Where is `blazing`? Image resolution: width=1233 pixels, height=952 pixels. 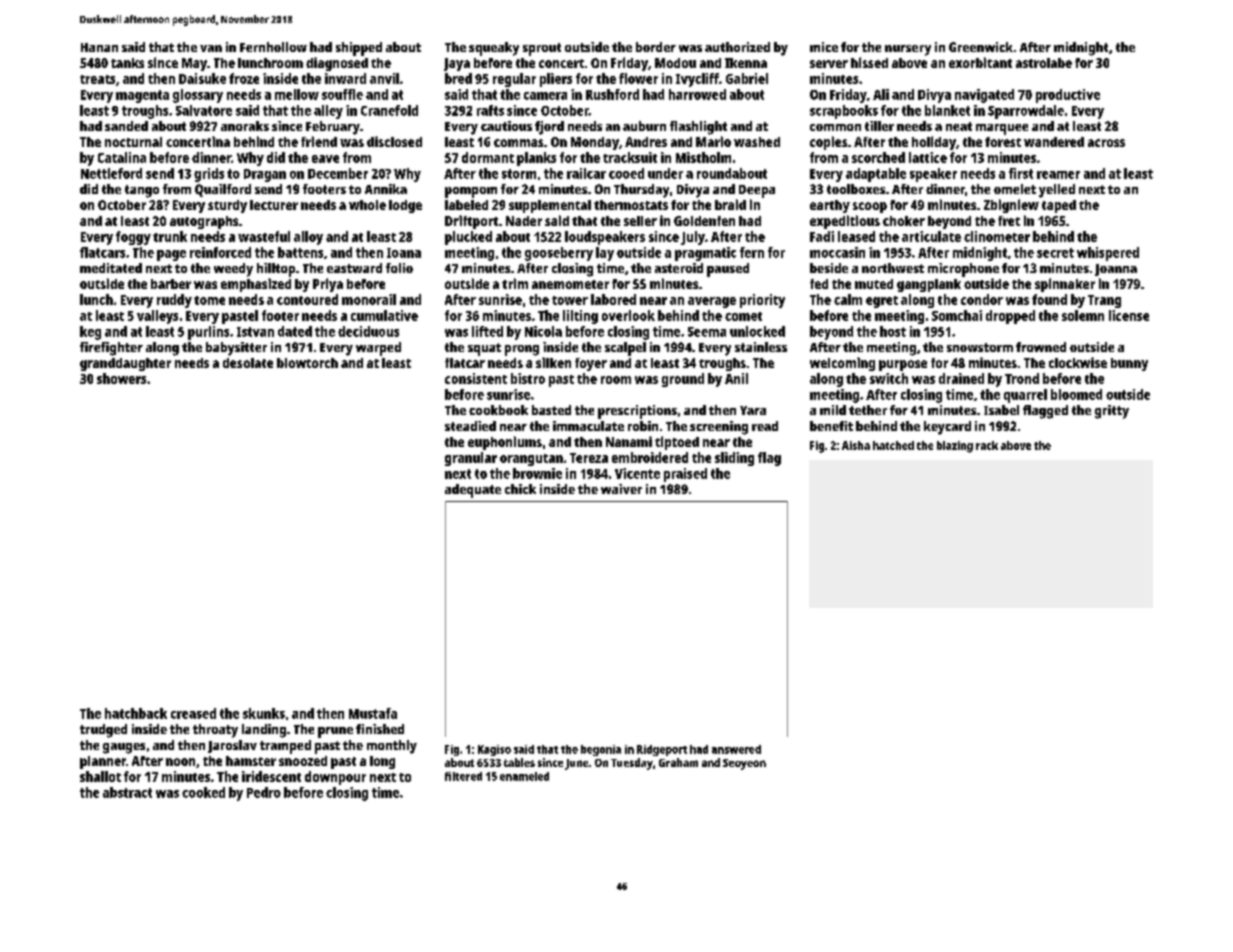 blazing is located at coordinates (955, 447).
